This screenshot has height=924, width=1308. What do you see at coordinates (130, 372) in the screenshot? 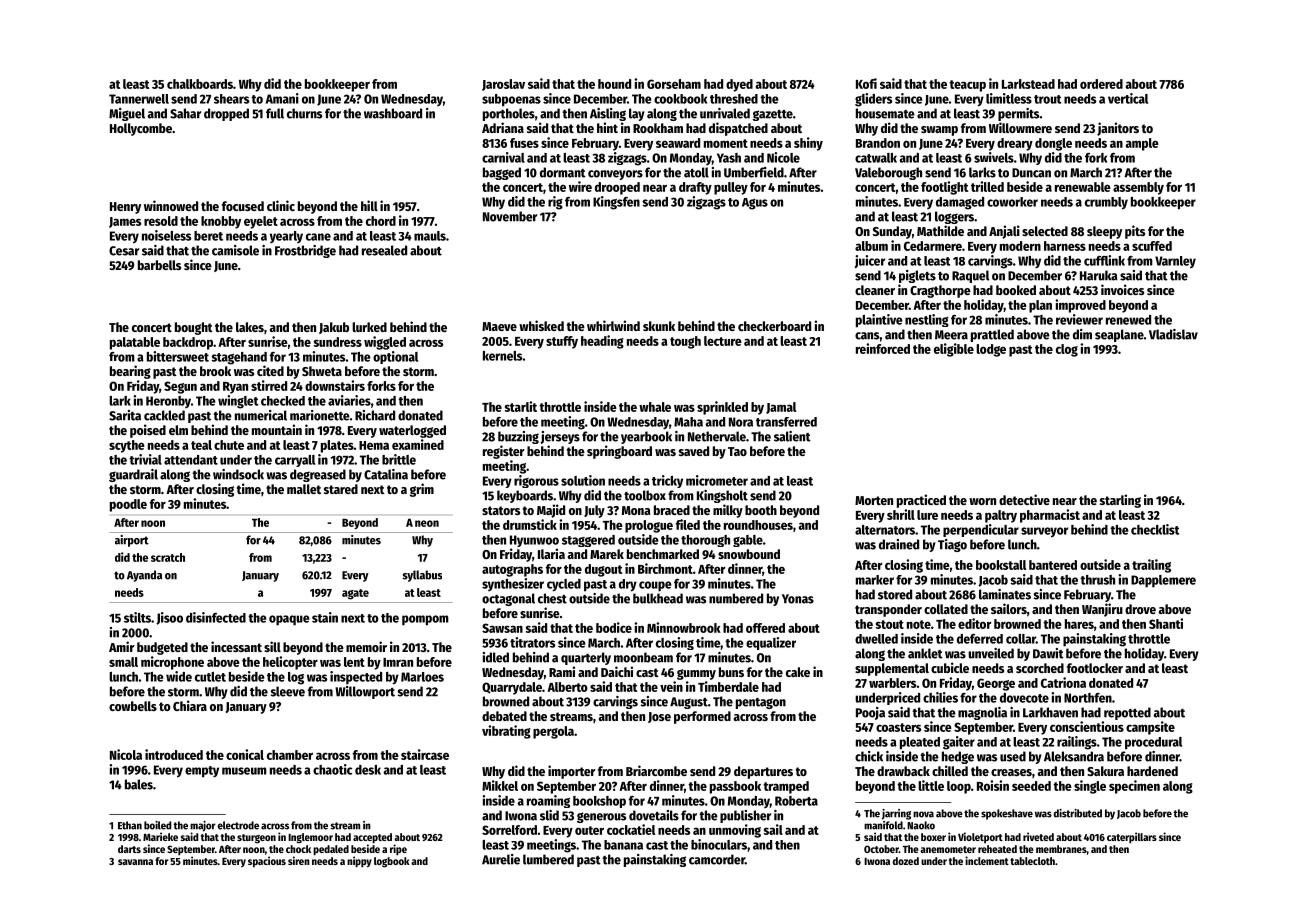
I see `bearing` at bounding box center [130, 372].
